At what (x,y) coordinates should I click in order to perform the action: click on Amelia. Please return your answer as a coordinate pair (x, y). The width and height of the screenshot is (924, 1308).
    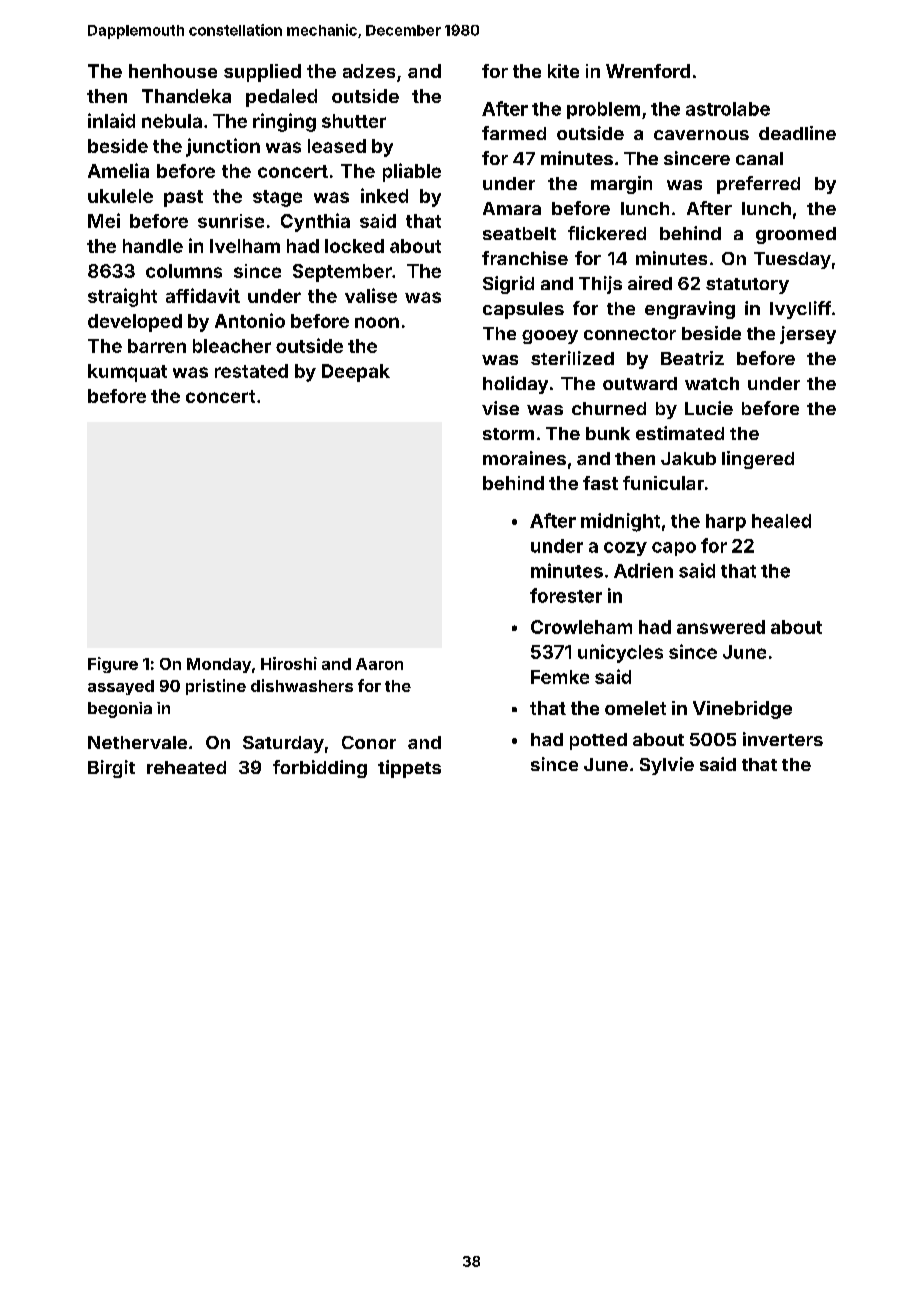
    Looking at the image, I should click on (118, 170).
